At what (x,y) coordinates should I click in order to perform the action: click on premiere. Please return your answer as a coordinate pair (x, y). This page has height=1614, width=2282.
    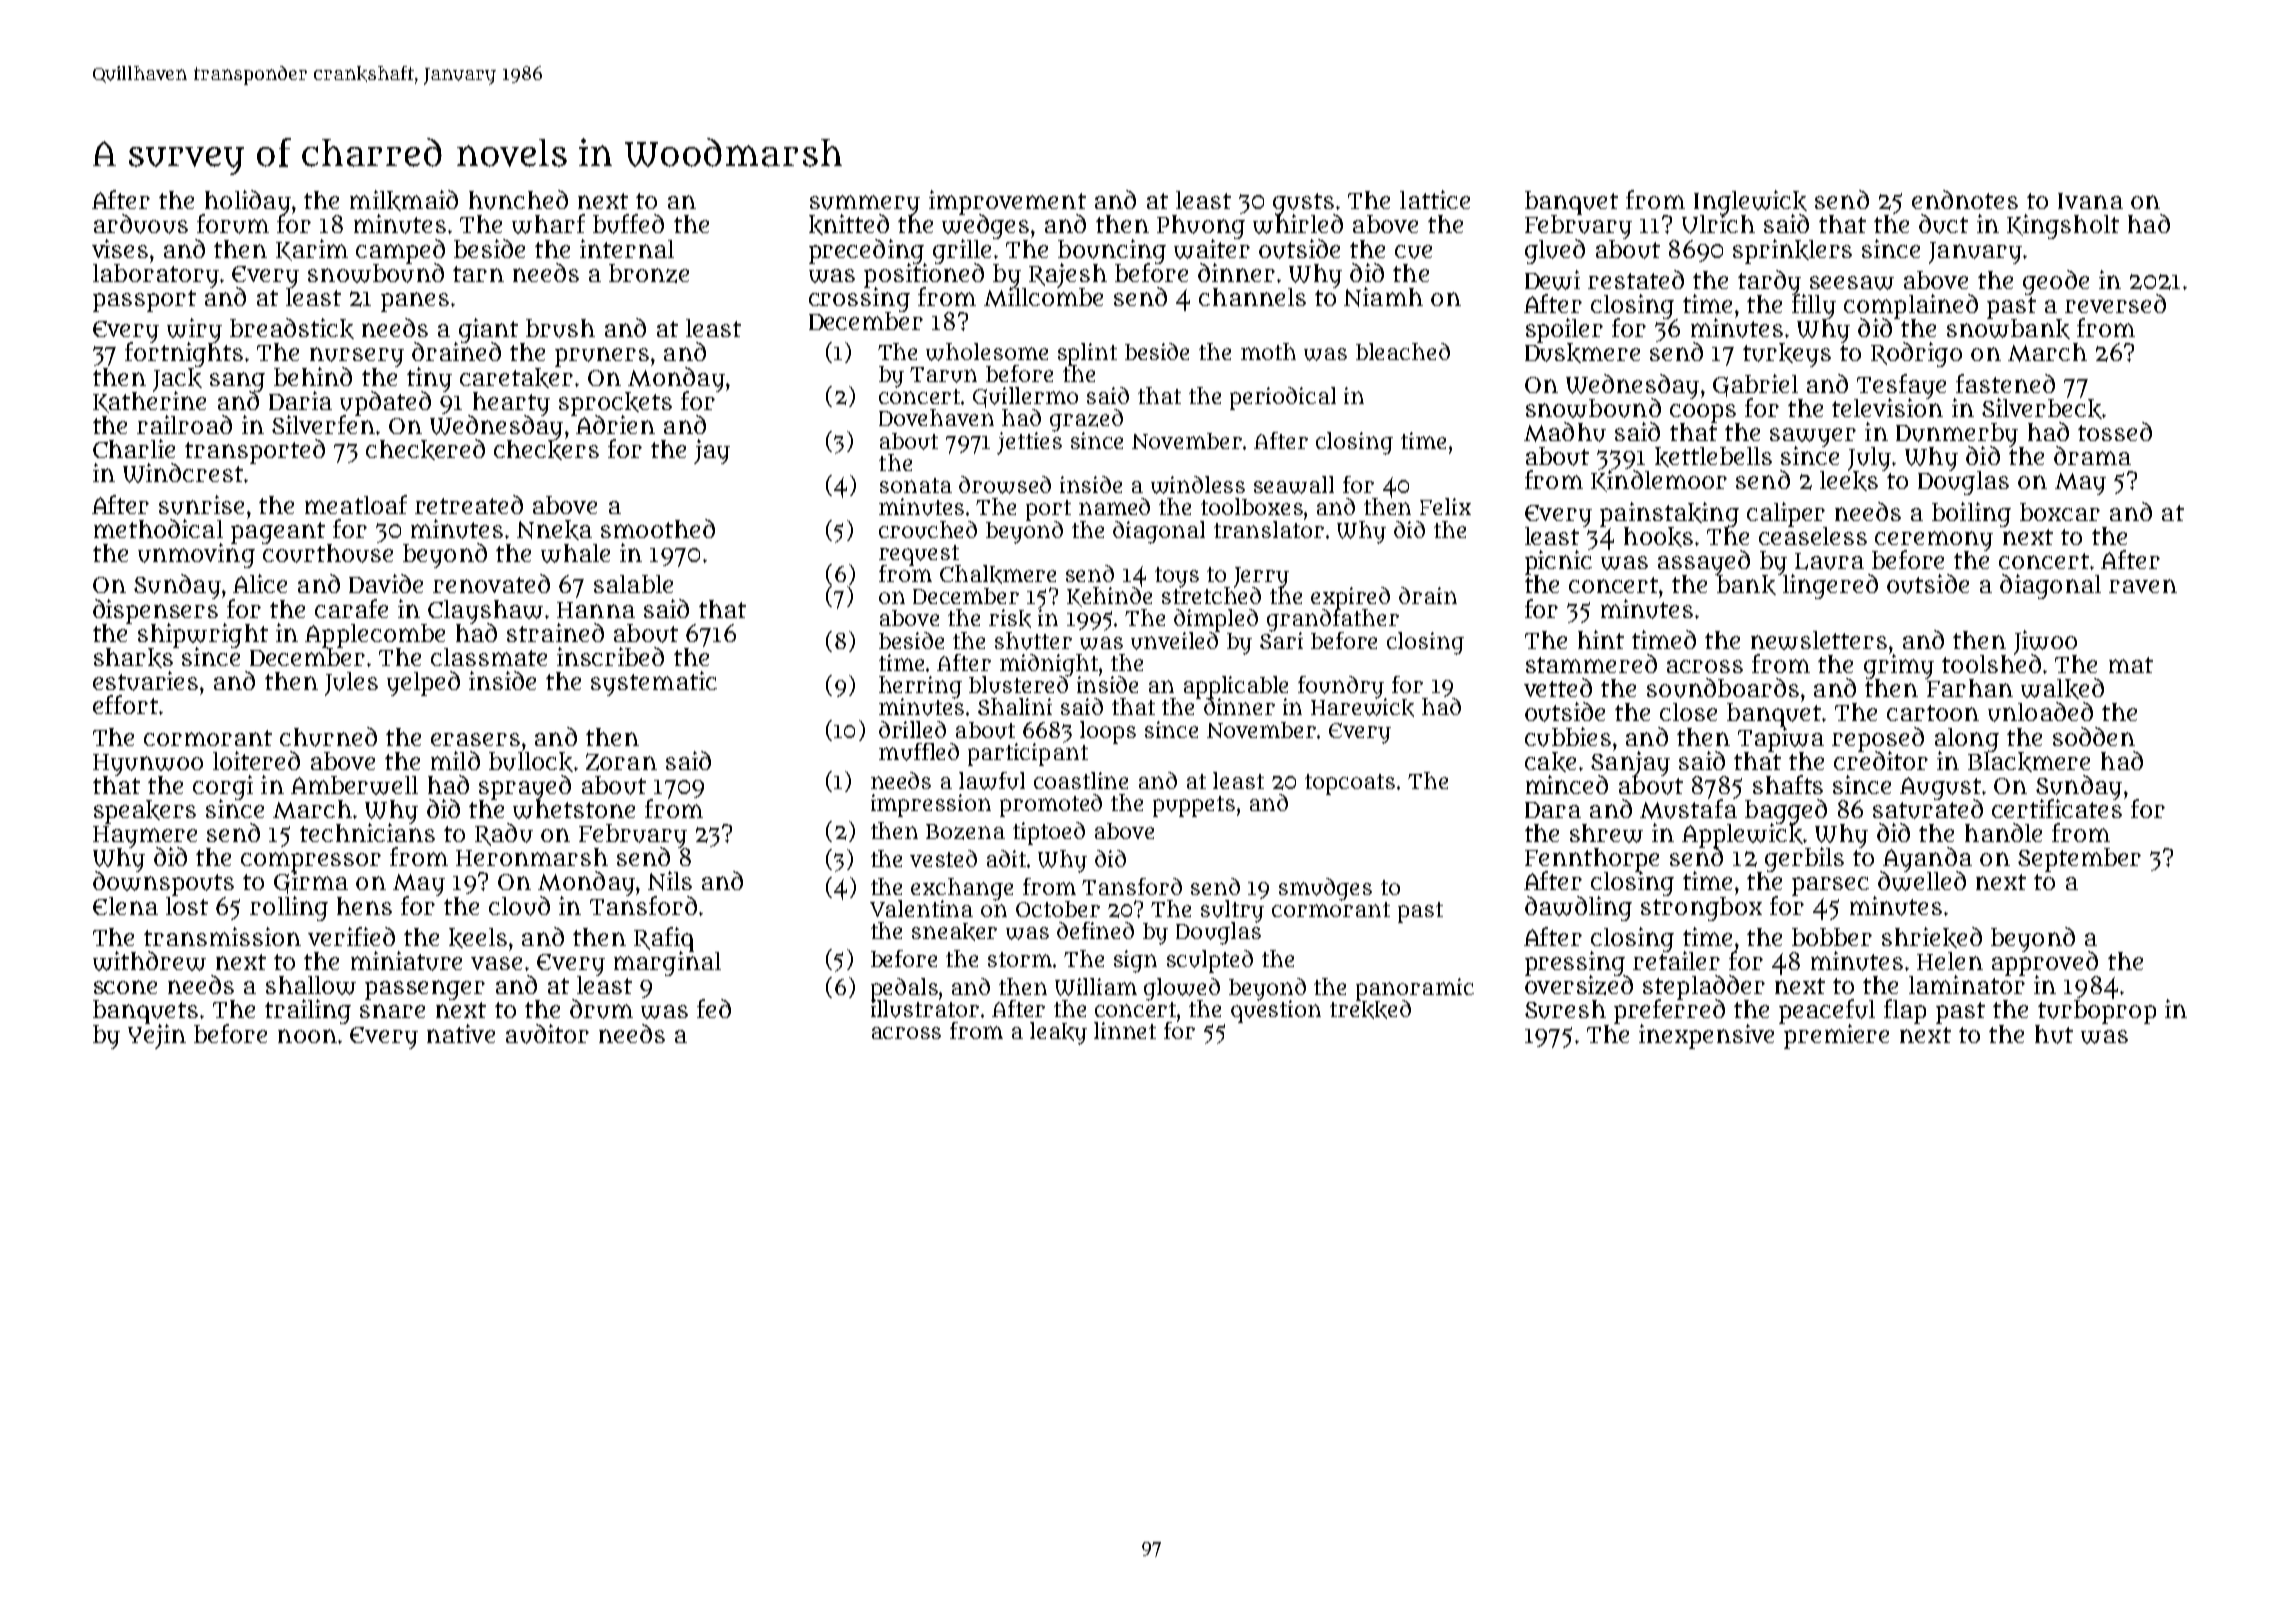
    Looking at the image, I should click on (1836, 1036).
